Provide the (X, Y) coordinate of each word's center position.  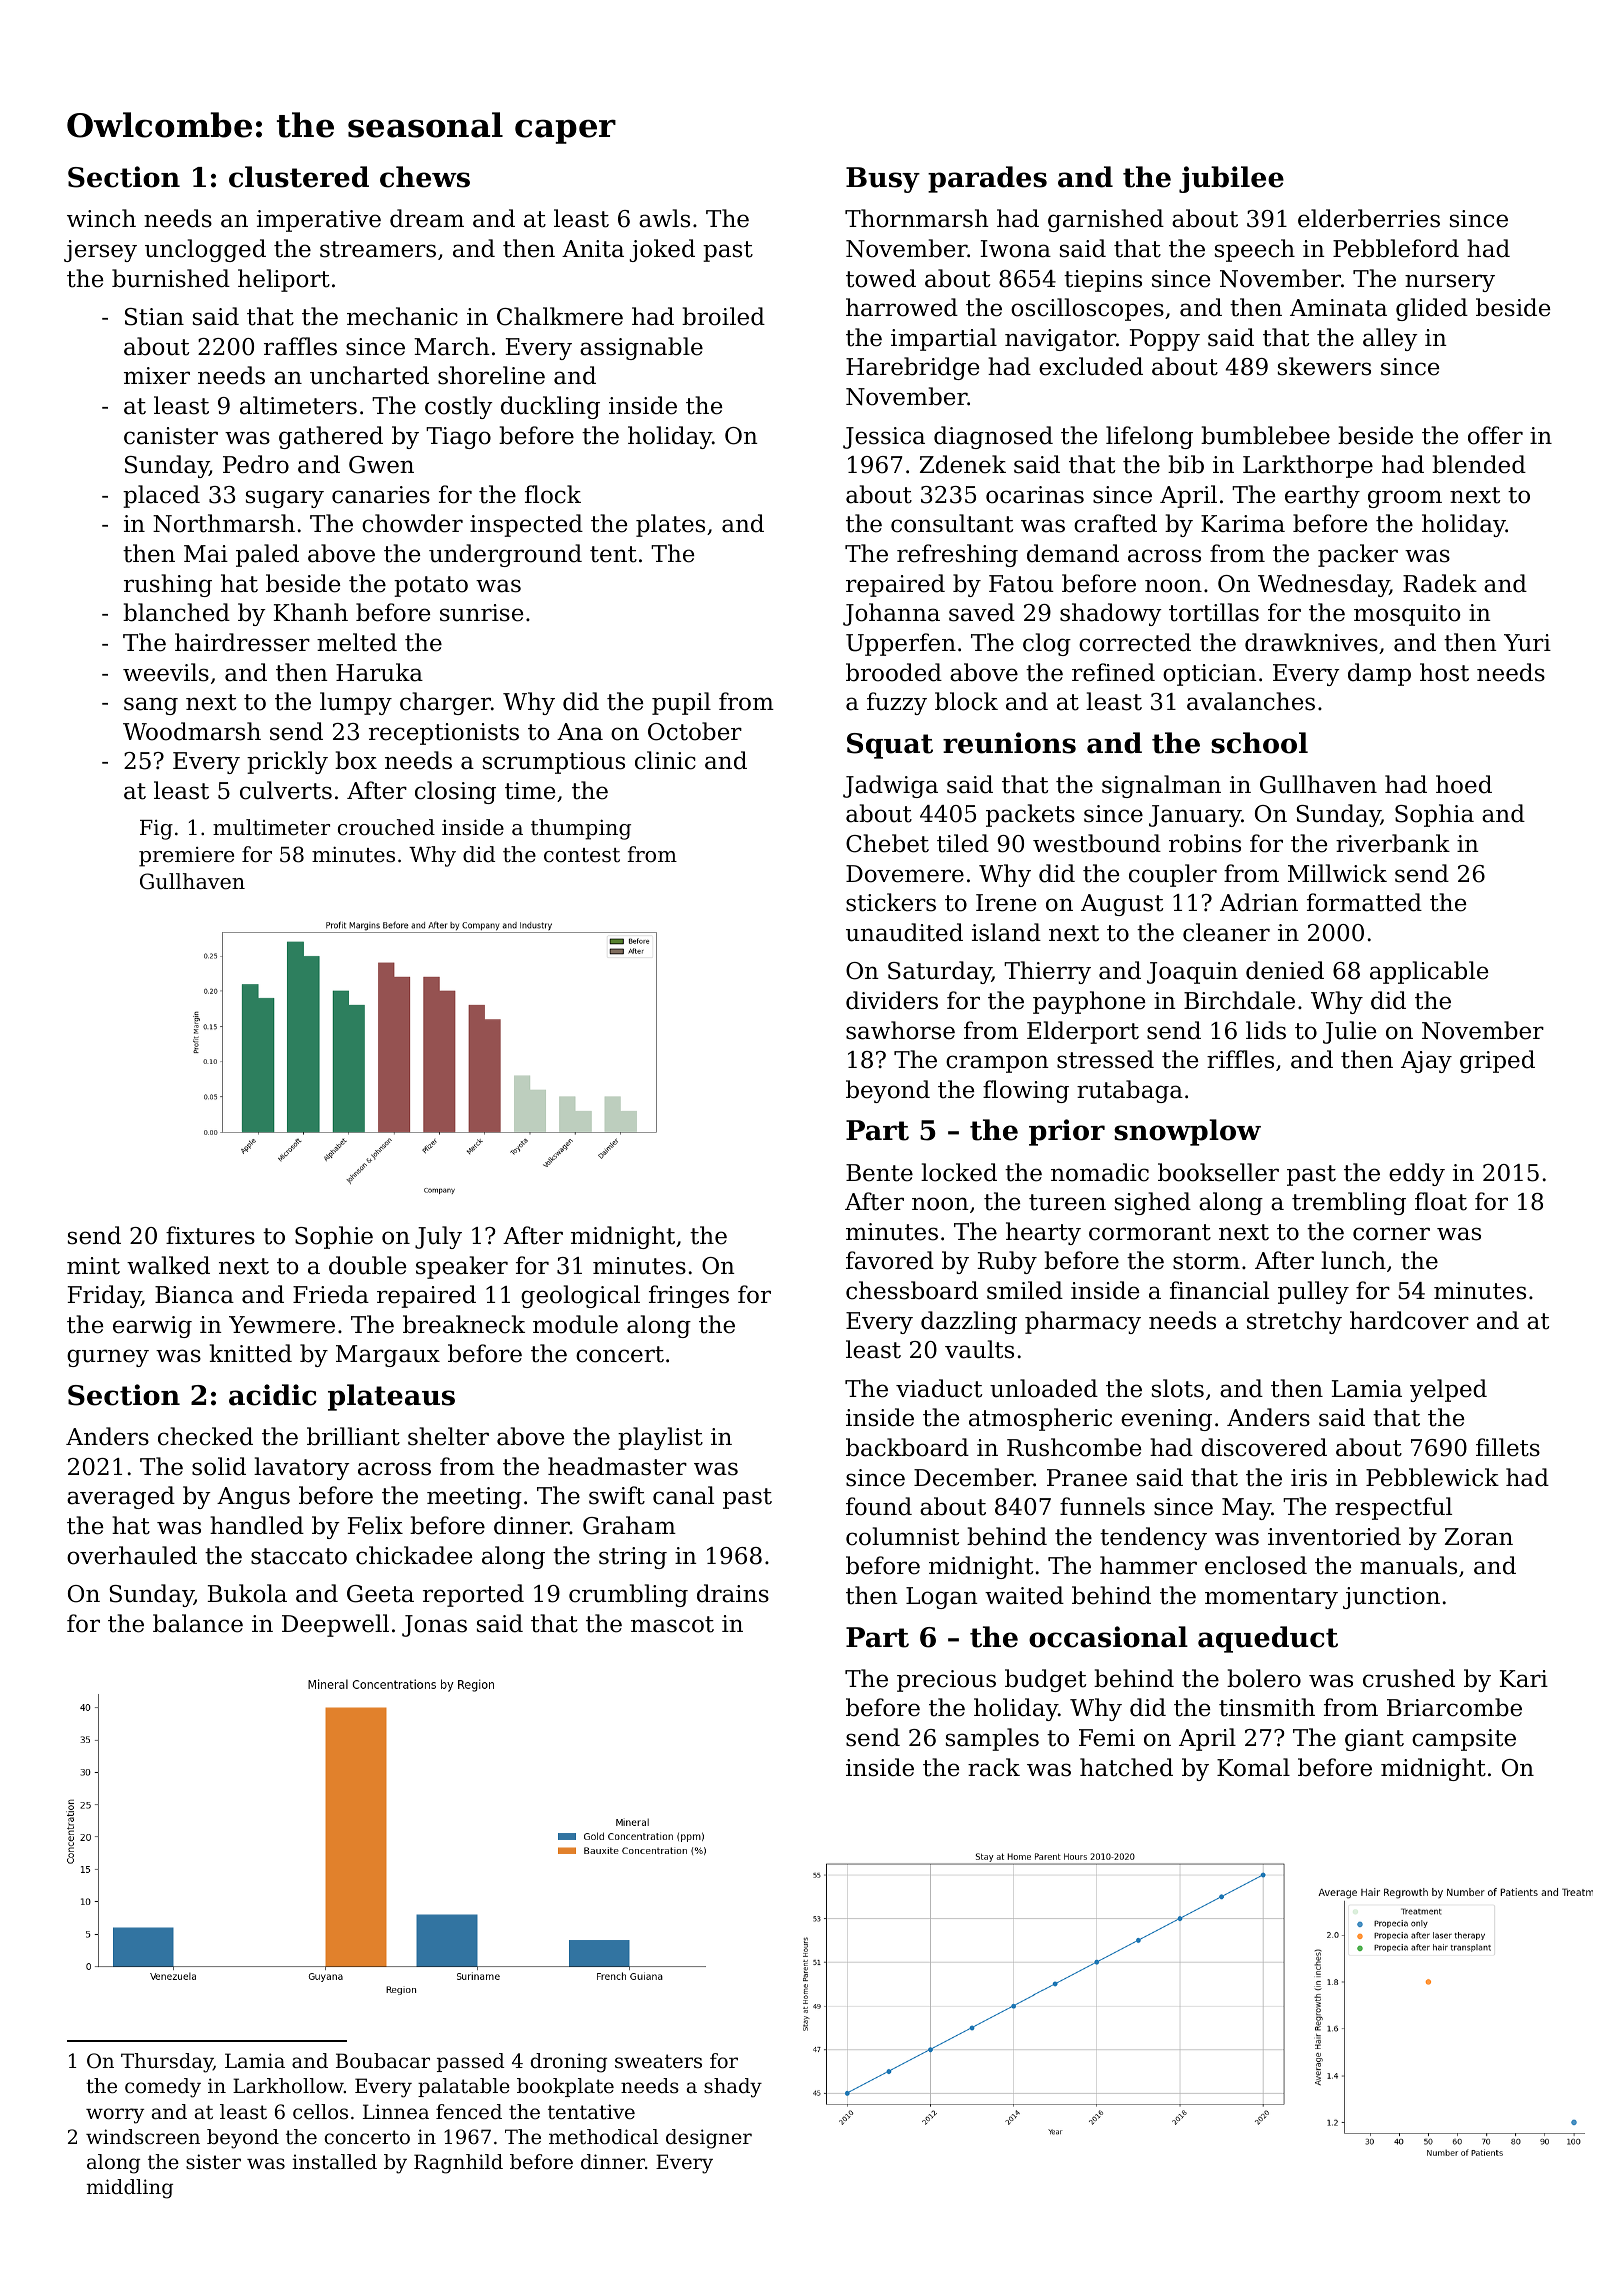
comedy (163, 2088)
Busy (883, 180)
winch (101, 218)
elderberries (1369, 218)
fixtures (210, 1235)
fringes (689, 1296)
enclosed (1256, 1565)
